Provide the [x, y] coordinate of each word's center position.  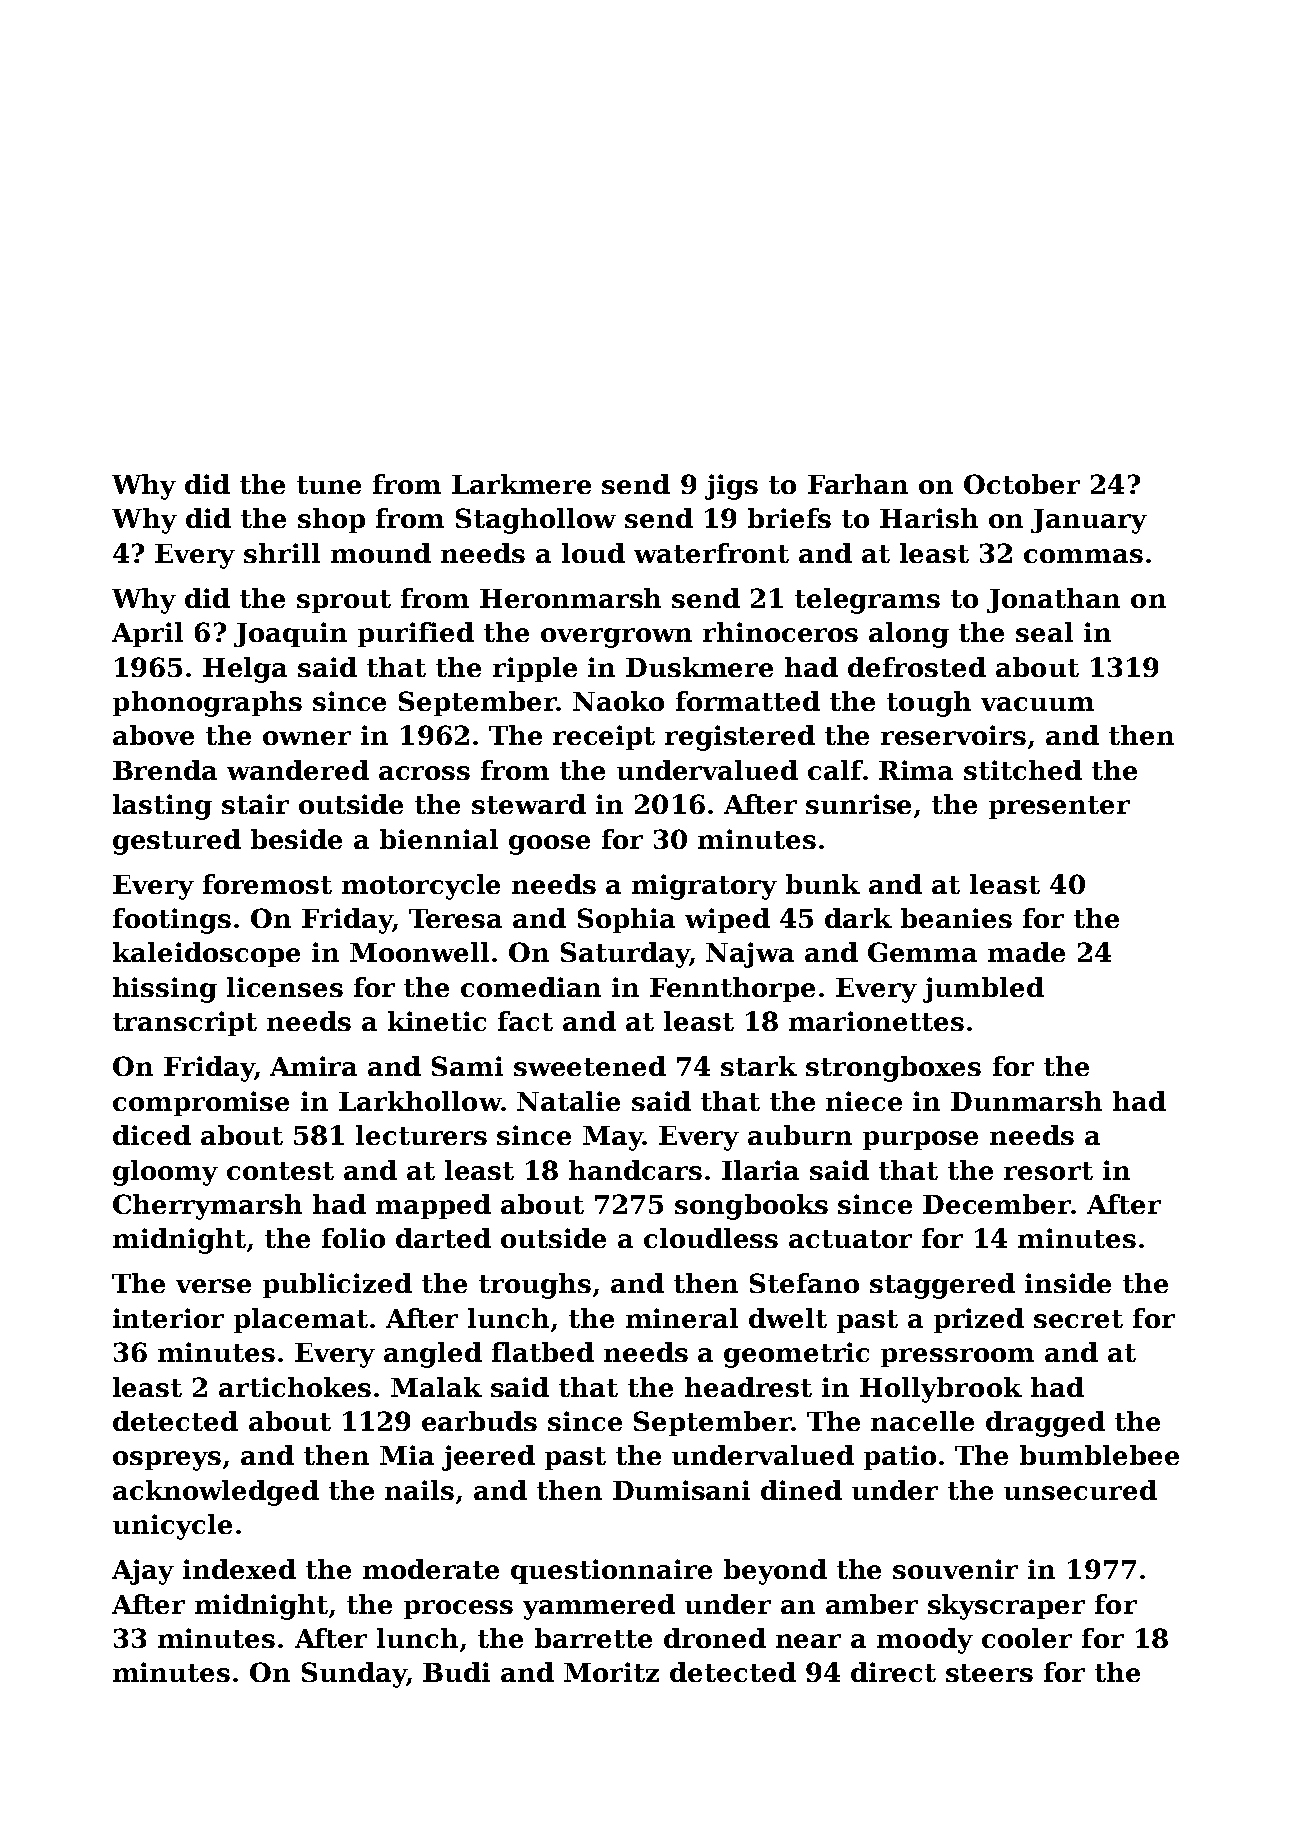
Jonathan [1053, 600]
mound [381, 553]
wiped [727, 920]
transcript [185, 1023]
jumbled [983, 990]
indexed [239, 1569]
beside [296, 839]
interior [168, 1318]
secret [1078, 1319]
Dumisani [681, 1490]
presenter [1059, 807]
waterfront [711, 553]
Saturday [625, 955]
